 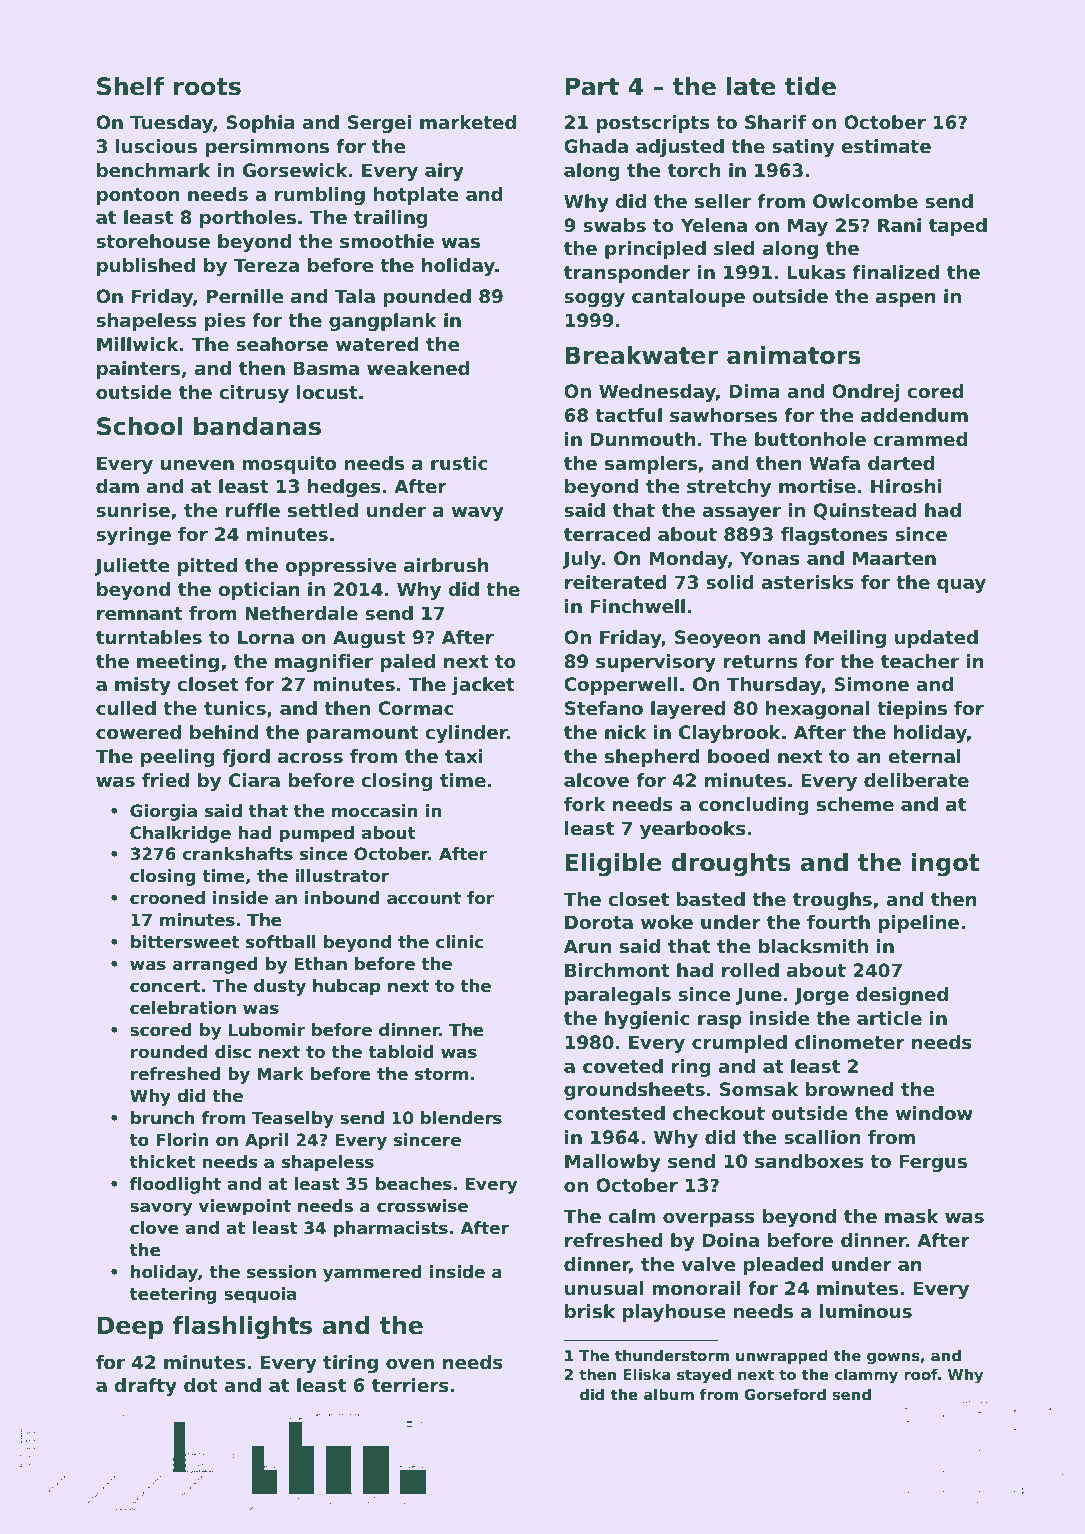 I want to click on airbrush, so click(x=446, y=565).
